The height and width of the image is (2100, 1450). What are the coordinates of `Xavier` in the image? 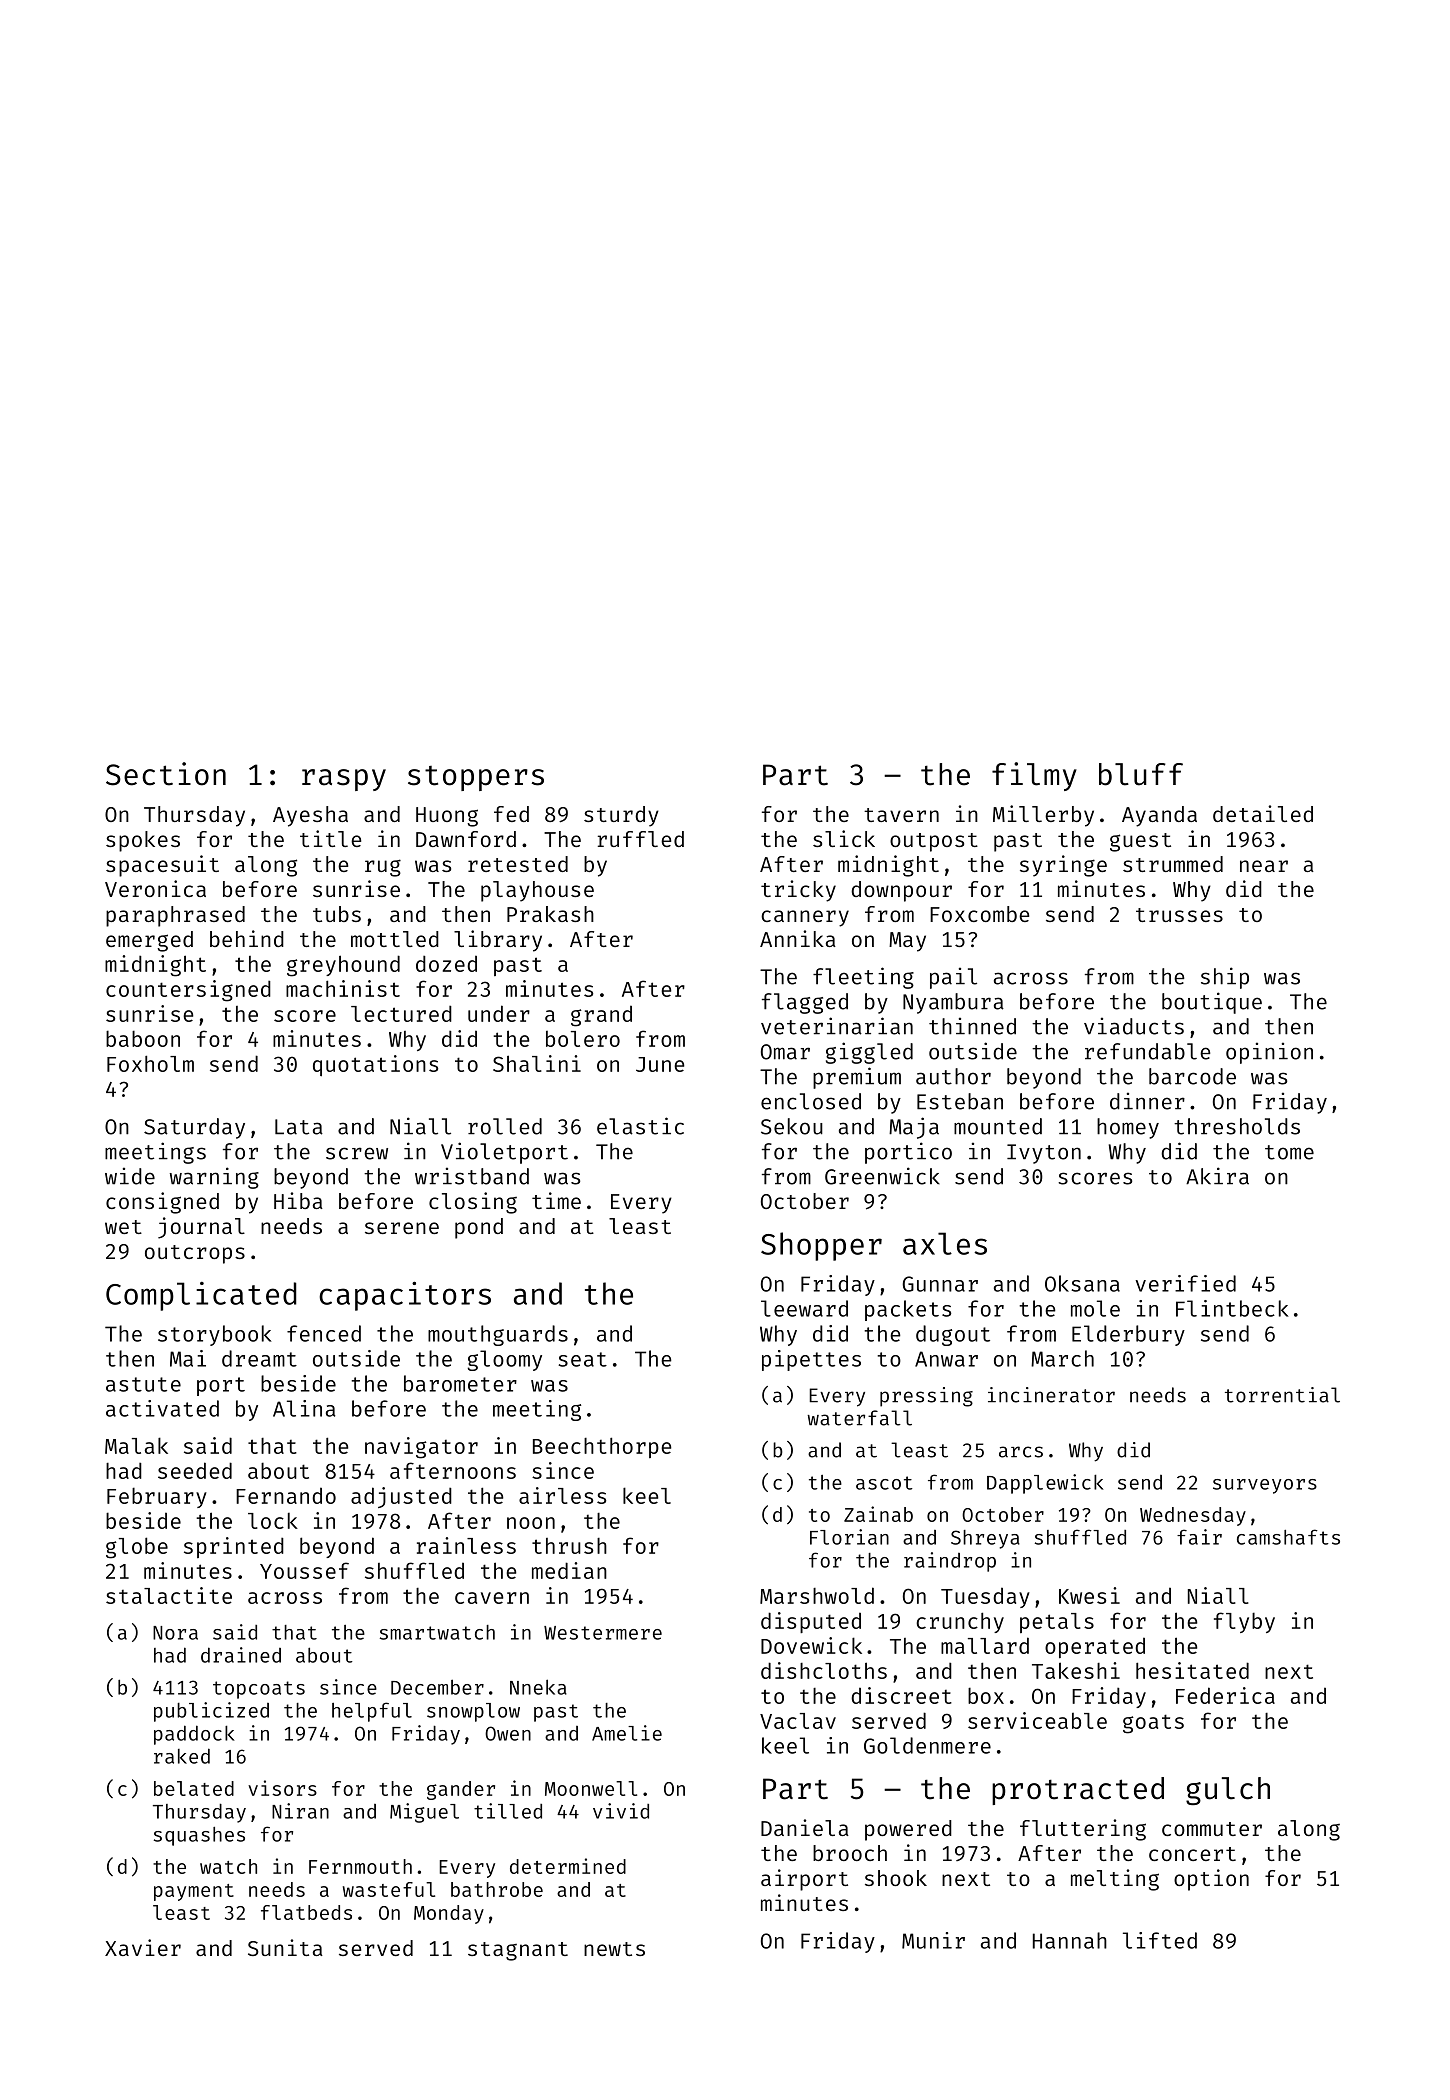 It's located at (143, 1947).
